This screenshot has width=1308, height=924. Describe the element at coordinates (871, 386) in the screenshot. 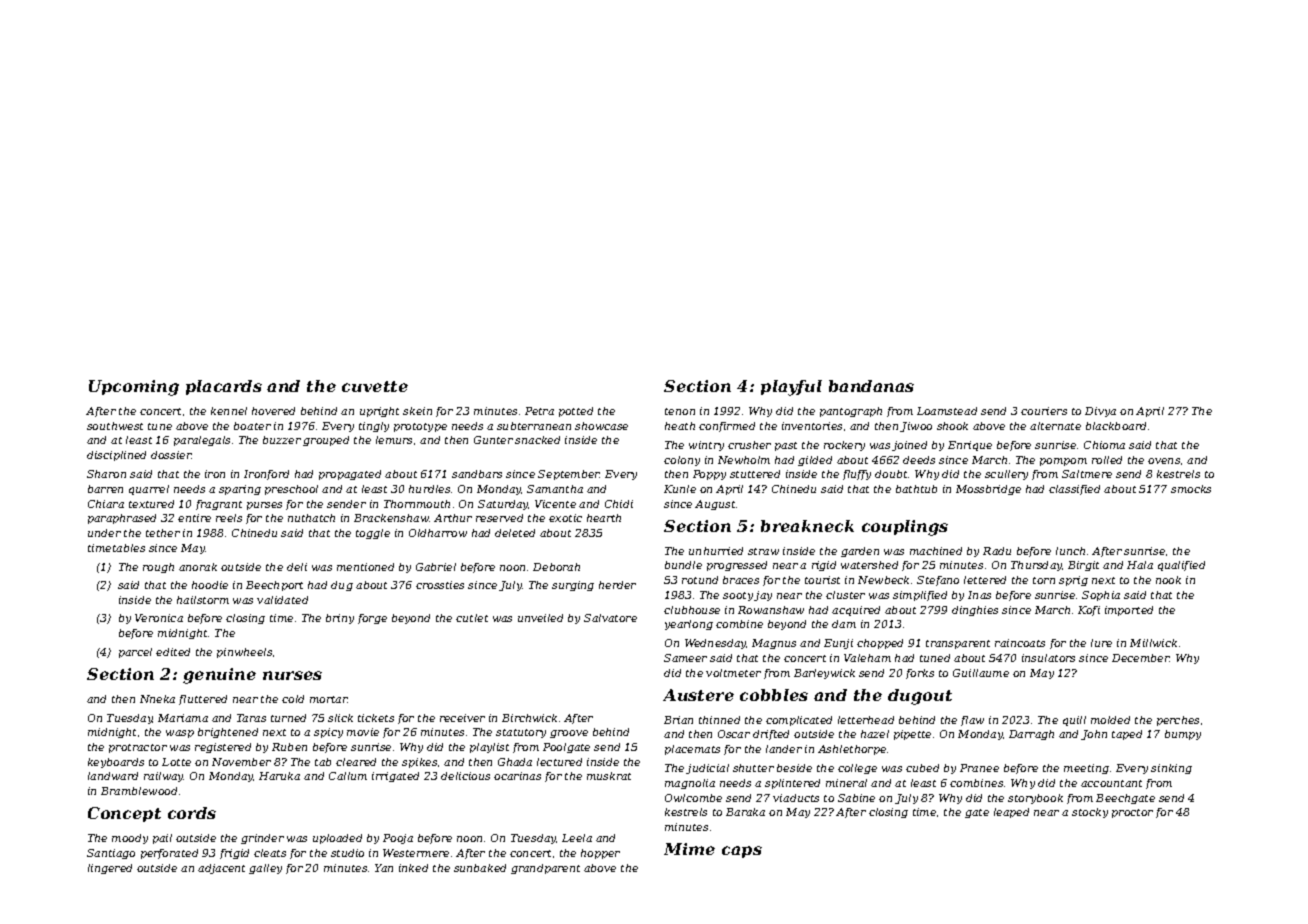

I see `bandanas` at that location.
